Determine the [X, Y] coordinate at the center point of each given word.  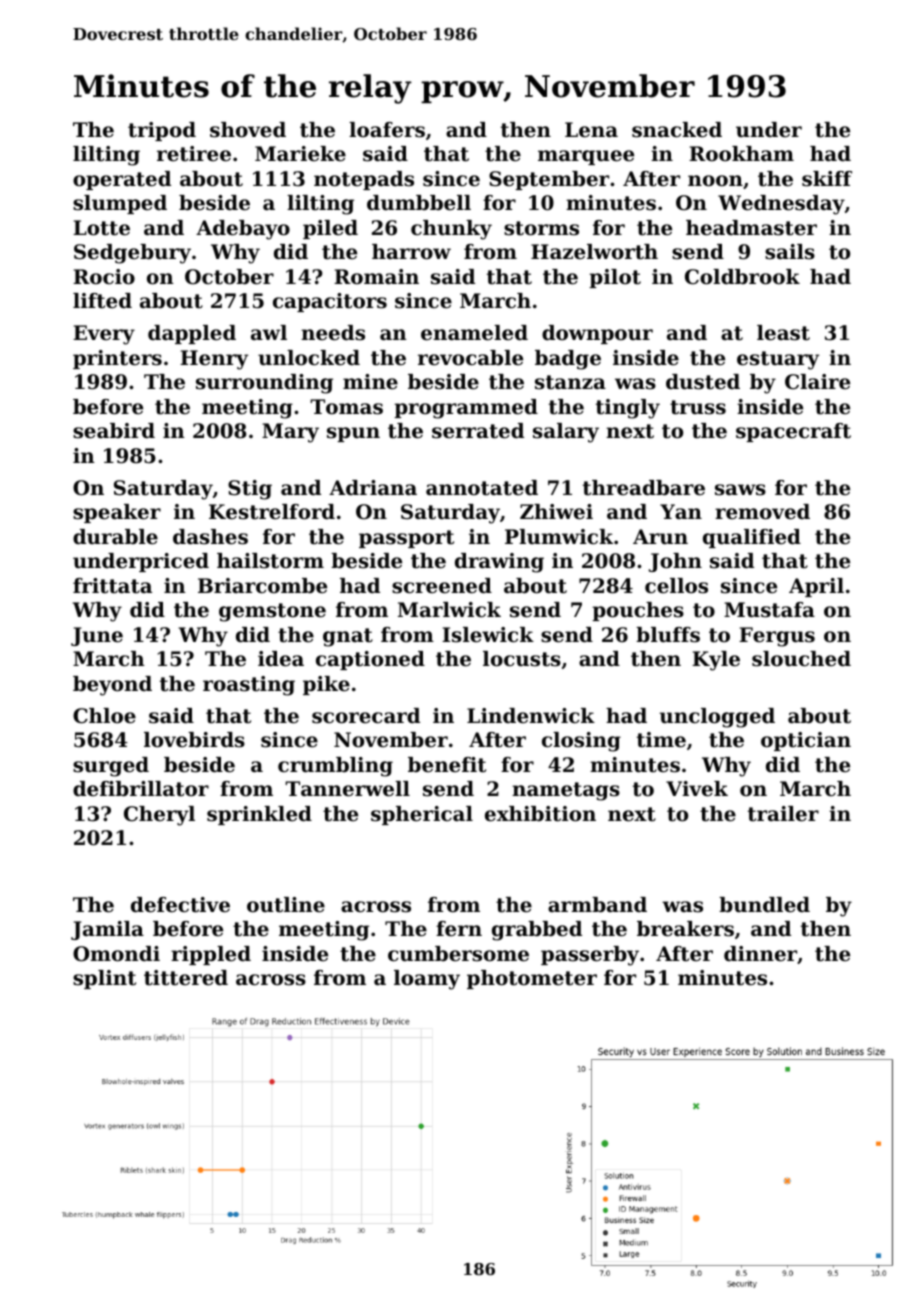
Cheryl [159, 816]
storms [541, 228]
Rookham [741, 154]
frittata [112, 586]
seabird [114, 431]
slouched [801, 659]
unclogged [717, 718]
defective [180, 905]
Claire [817, 382]
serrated [478, 431]
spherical [422, 815]
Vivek [697, 789]
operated [122, 180]
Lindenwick [531, 716]
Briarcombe [262, 586]
